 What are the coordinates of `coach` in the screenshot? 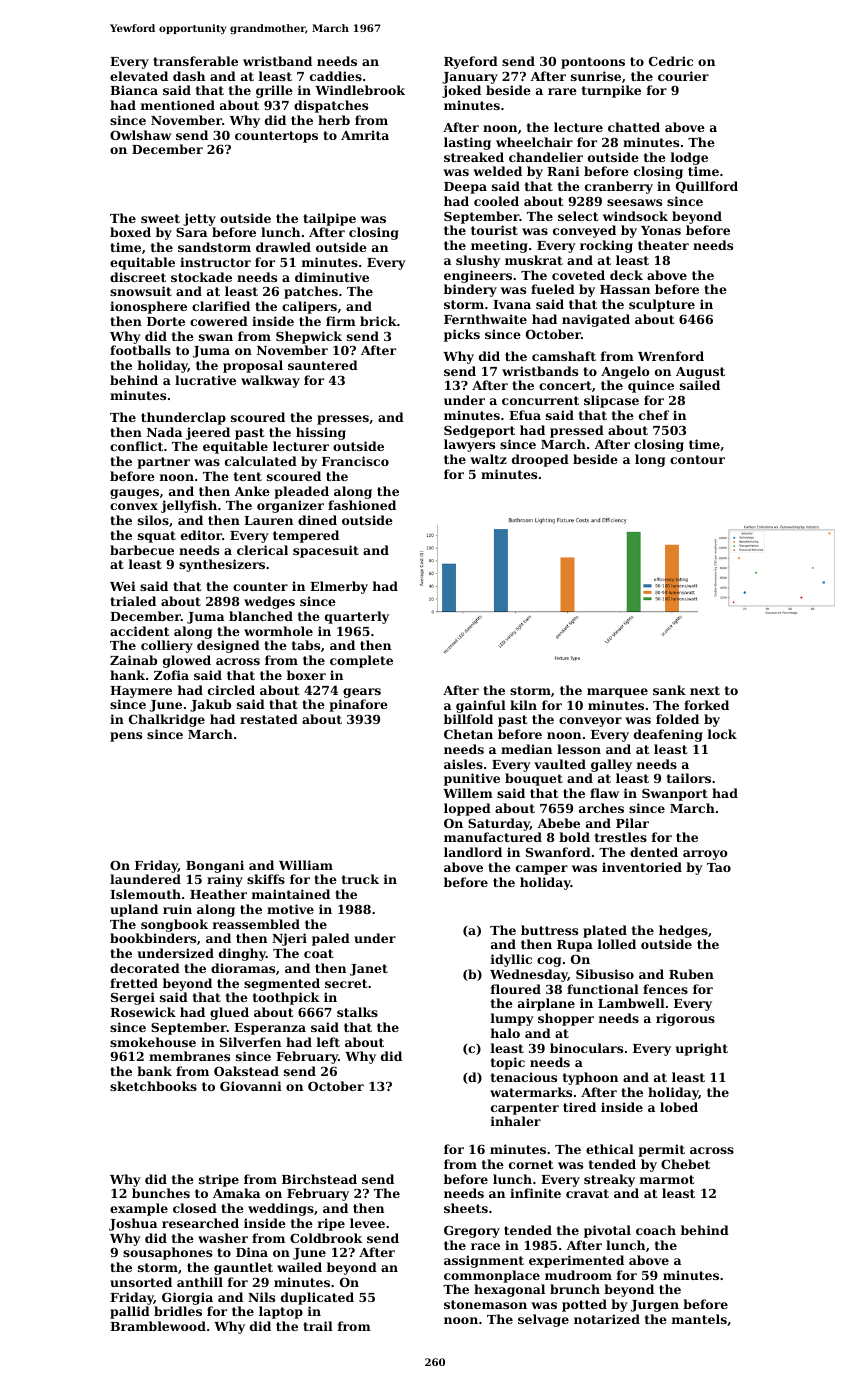 It's located at (656, 1230).
